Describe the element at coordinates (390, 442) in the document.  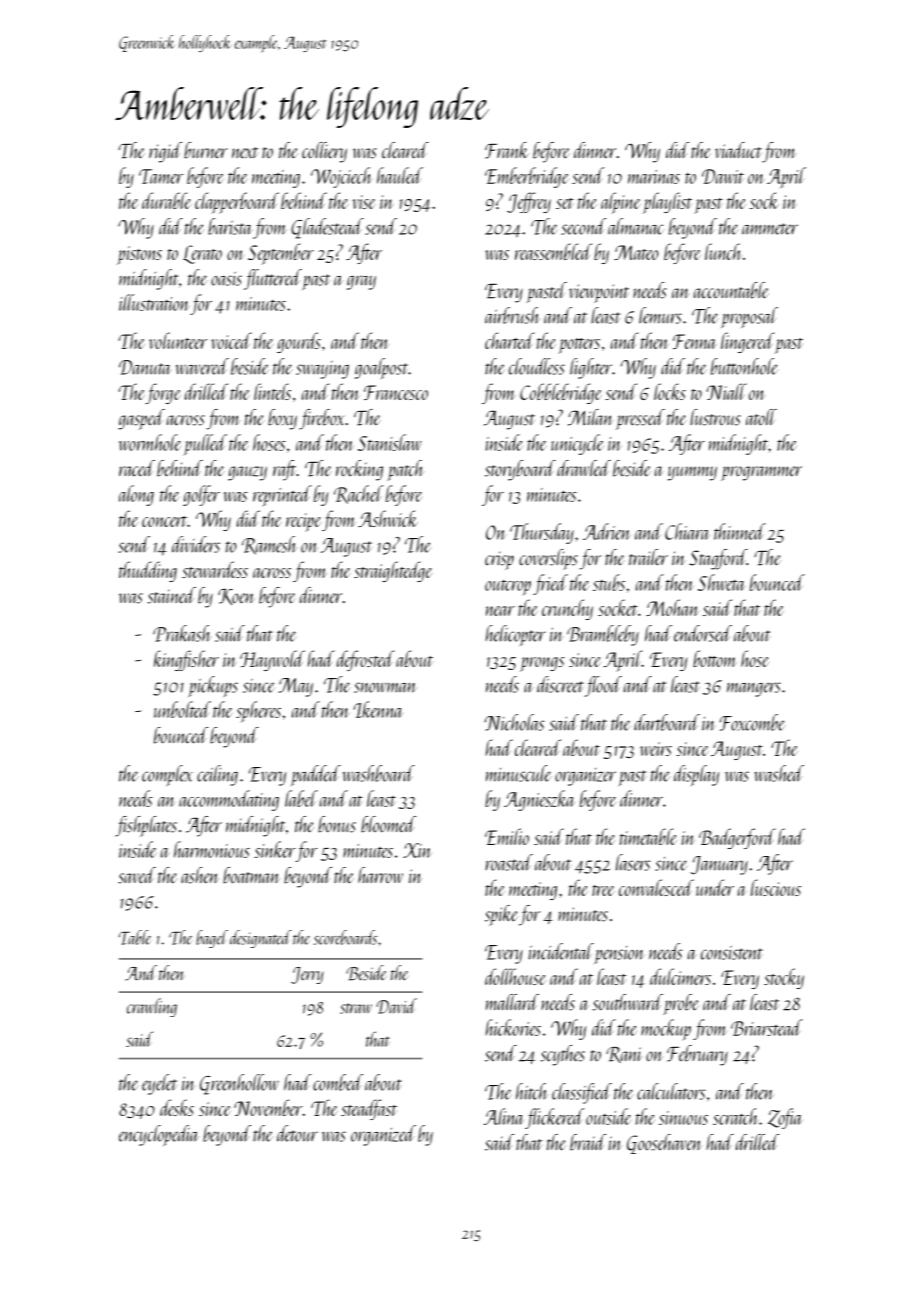
I see `Stanislaw` at that location.
